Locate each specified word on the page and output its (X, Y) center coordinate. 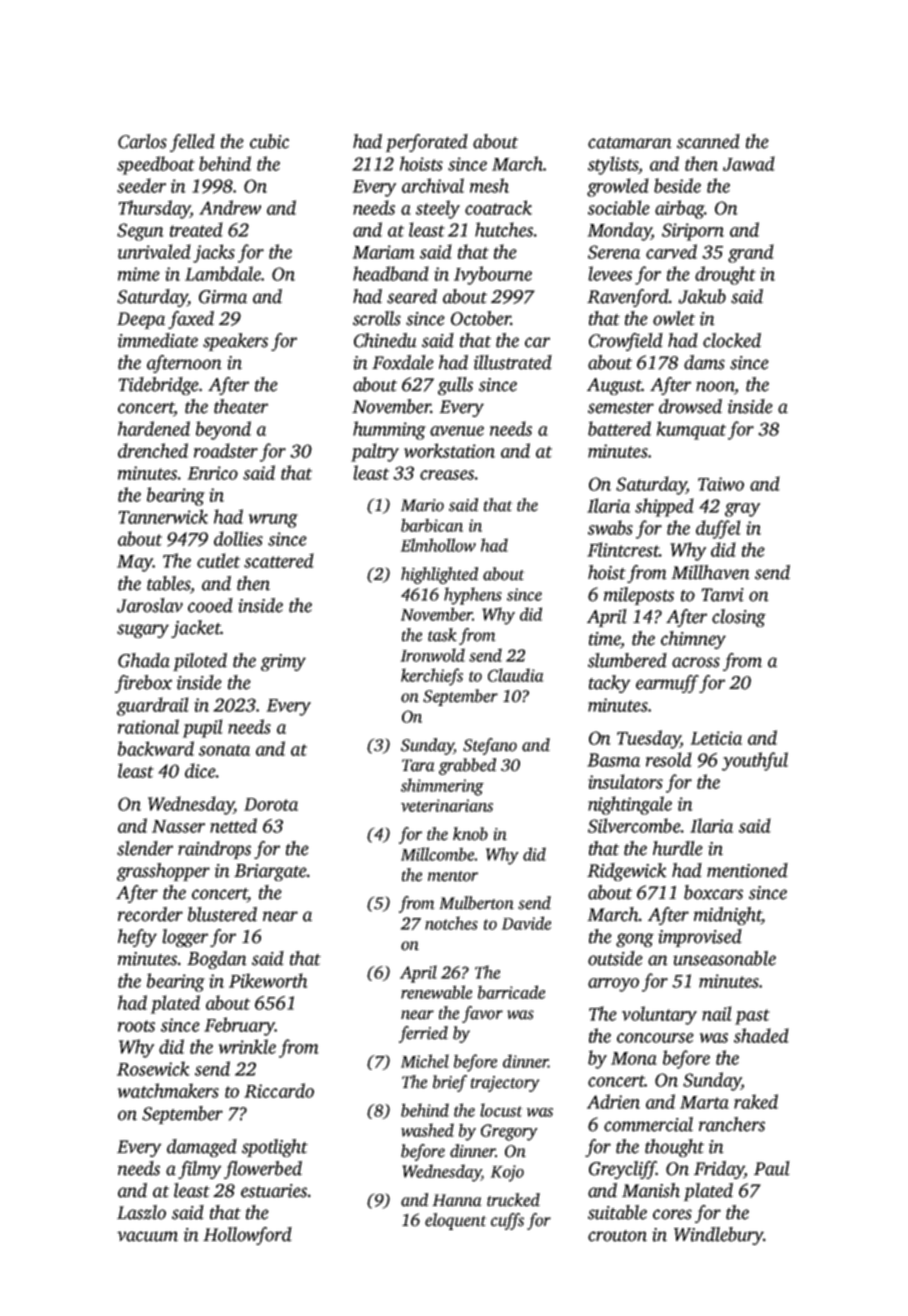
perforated (427, 143)
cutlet (218, 560)
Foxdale (403, 362)
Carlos (142, 141)
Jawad (749, 163)
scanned (708, 141)
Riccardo (279, 1090)
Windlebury (718, 1236)
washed (427, 1130)
